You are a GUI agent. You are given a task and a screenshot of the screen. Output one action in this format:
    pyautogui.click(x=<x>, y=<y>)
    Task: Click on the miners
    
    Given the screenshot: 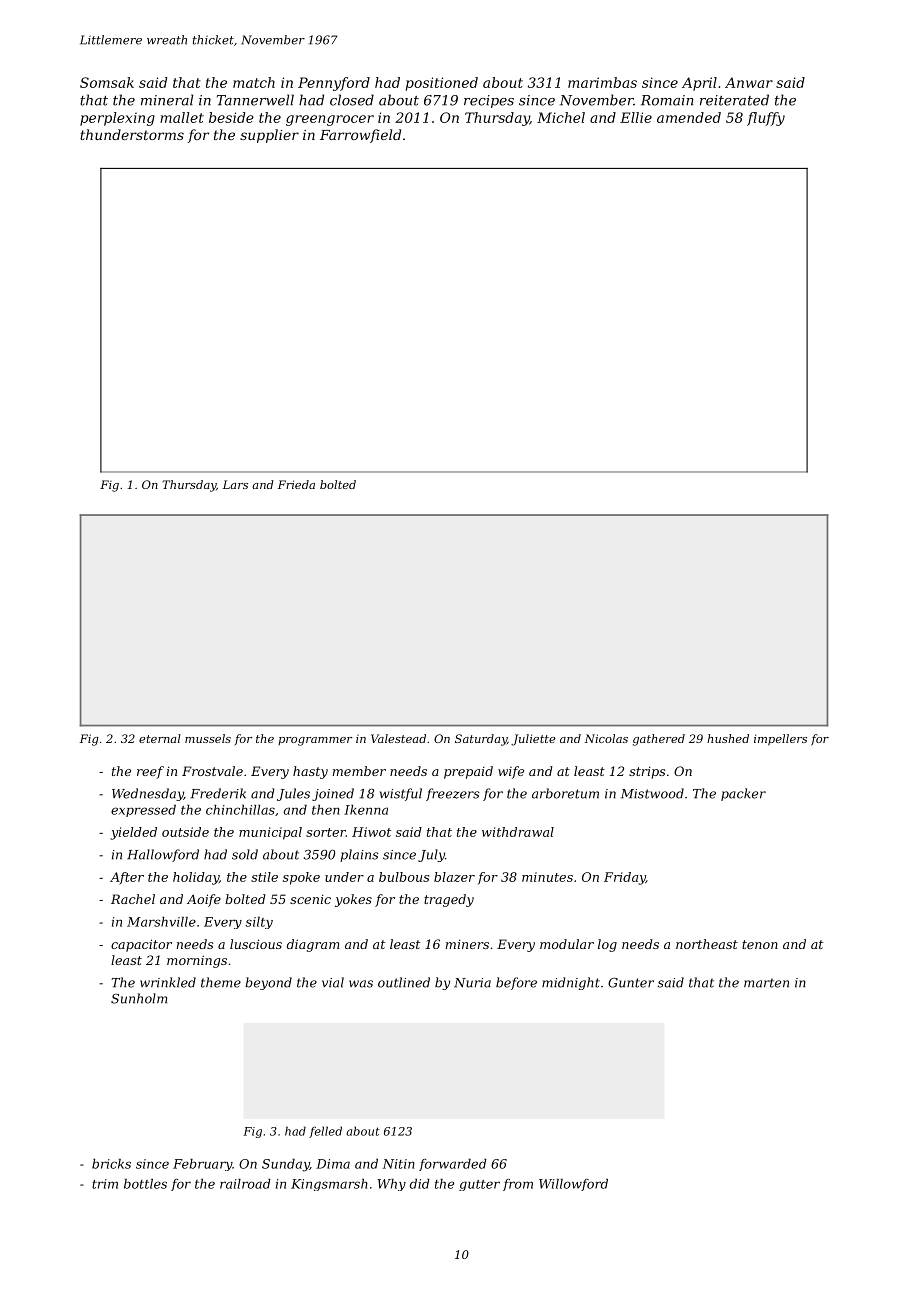 What is the action you would take?
    pyautogui.click(x=467, y=944)
